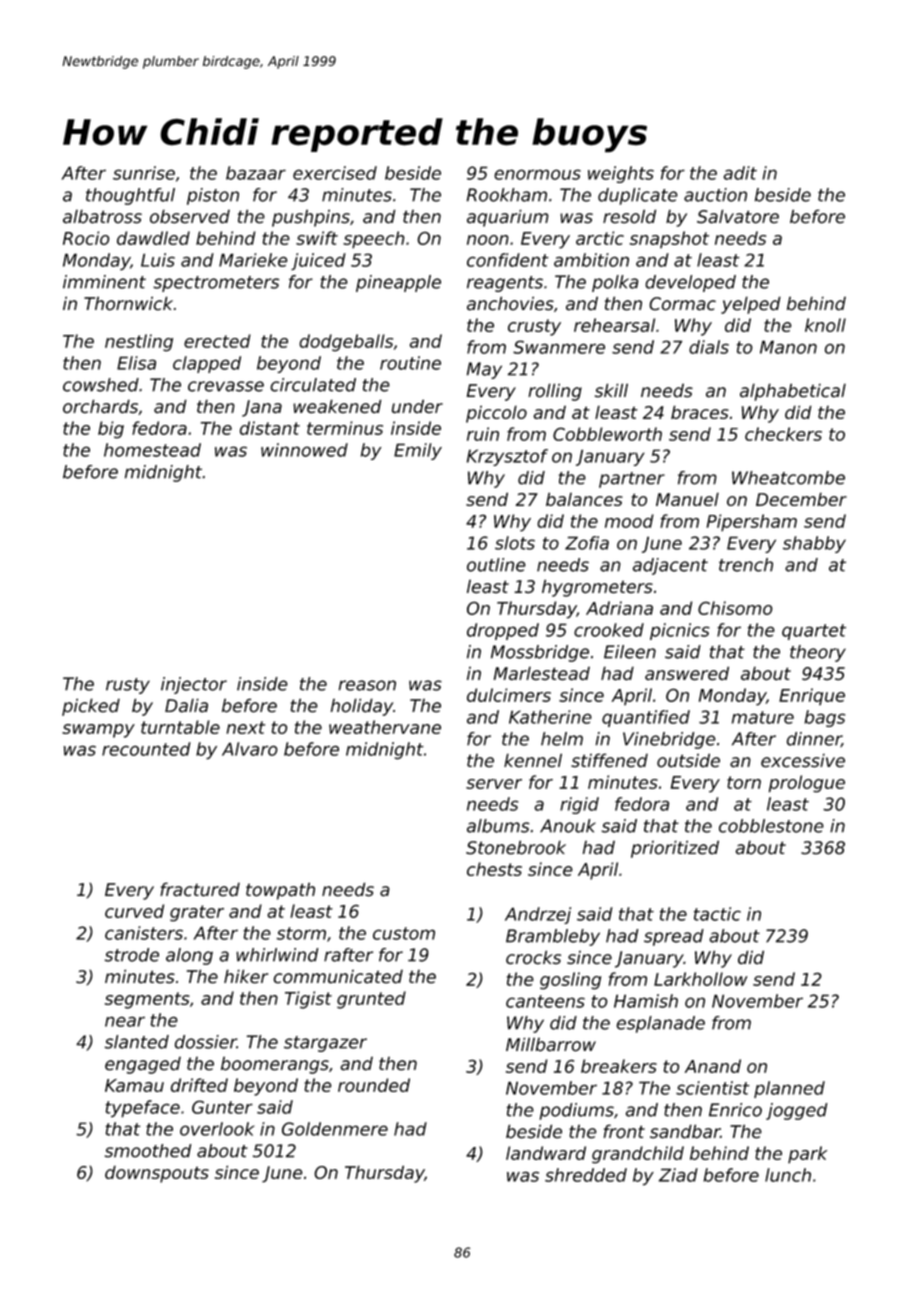 The width and height of the page is (908, 1316). What do you see at coordinates (146, 749) in the page?
I see `recounted` at bounding box center [146, 749].
